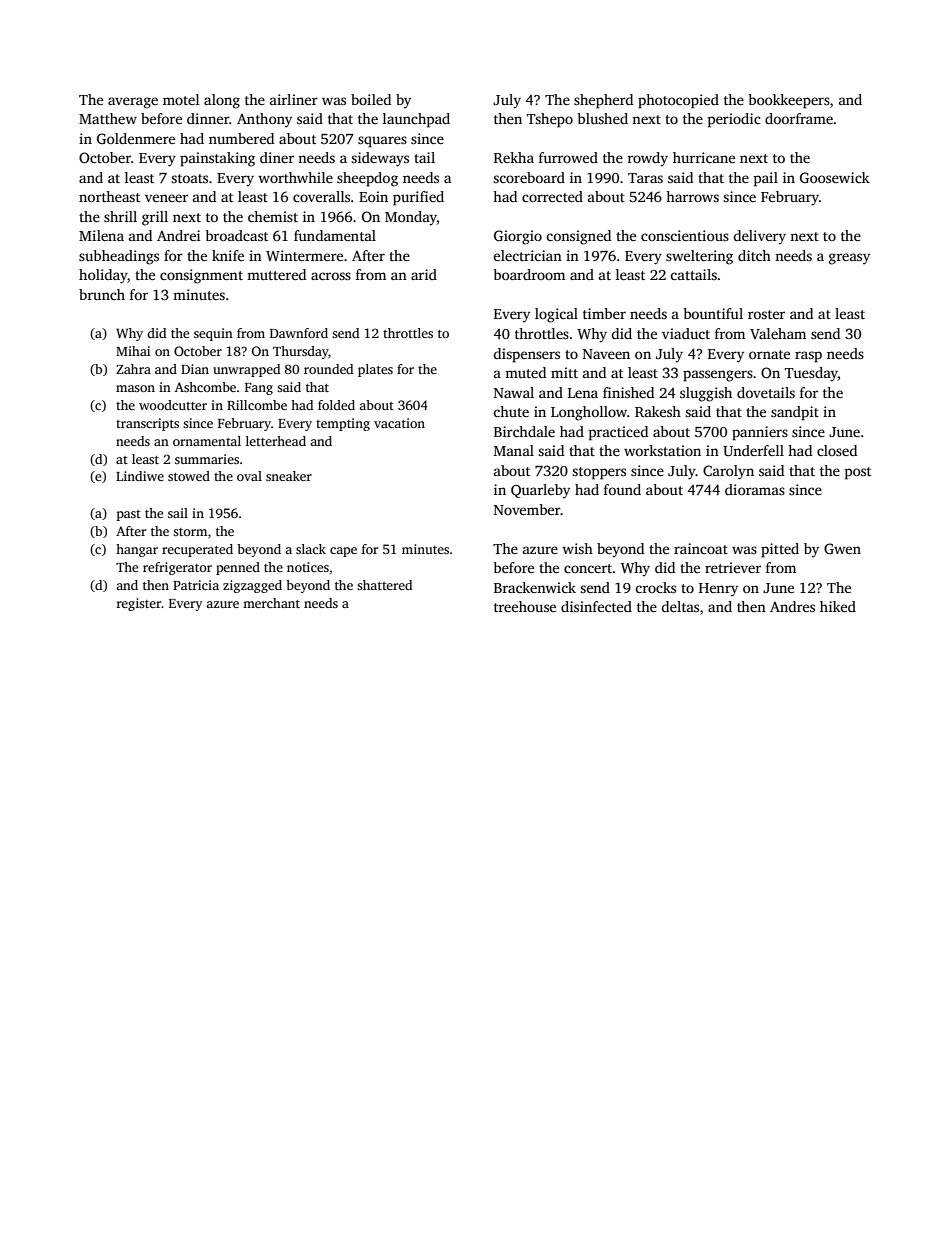 This screenshot has width=952, height=1233. Describe the element at coordinates (371, 99) in the screenshot. I see `boiled` at that location.
